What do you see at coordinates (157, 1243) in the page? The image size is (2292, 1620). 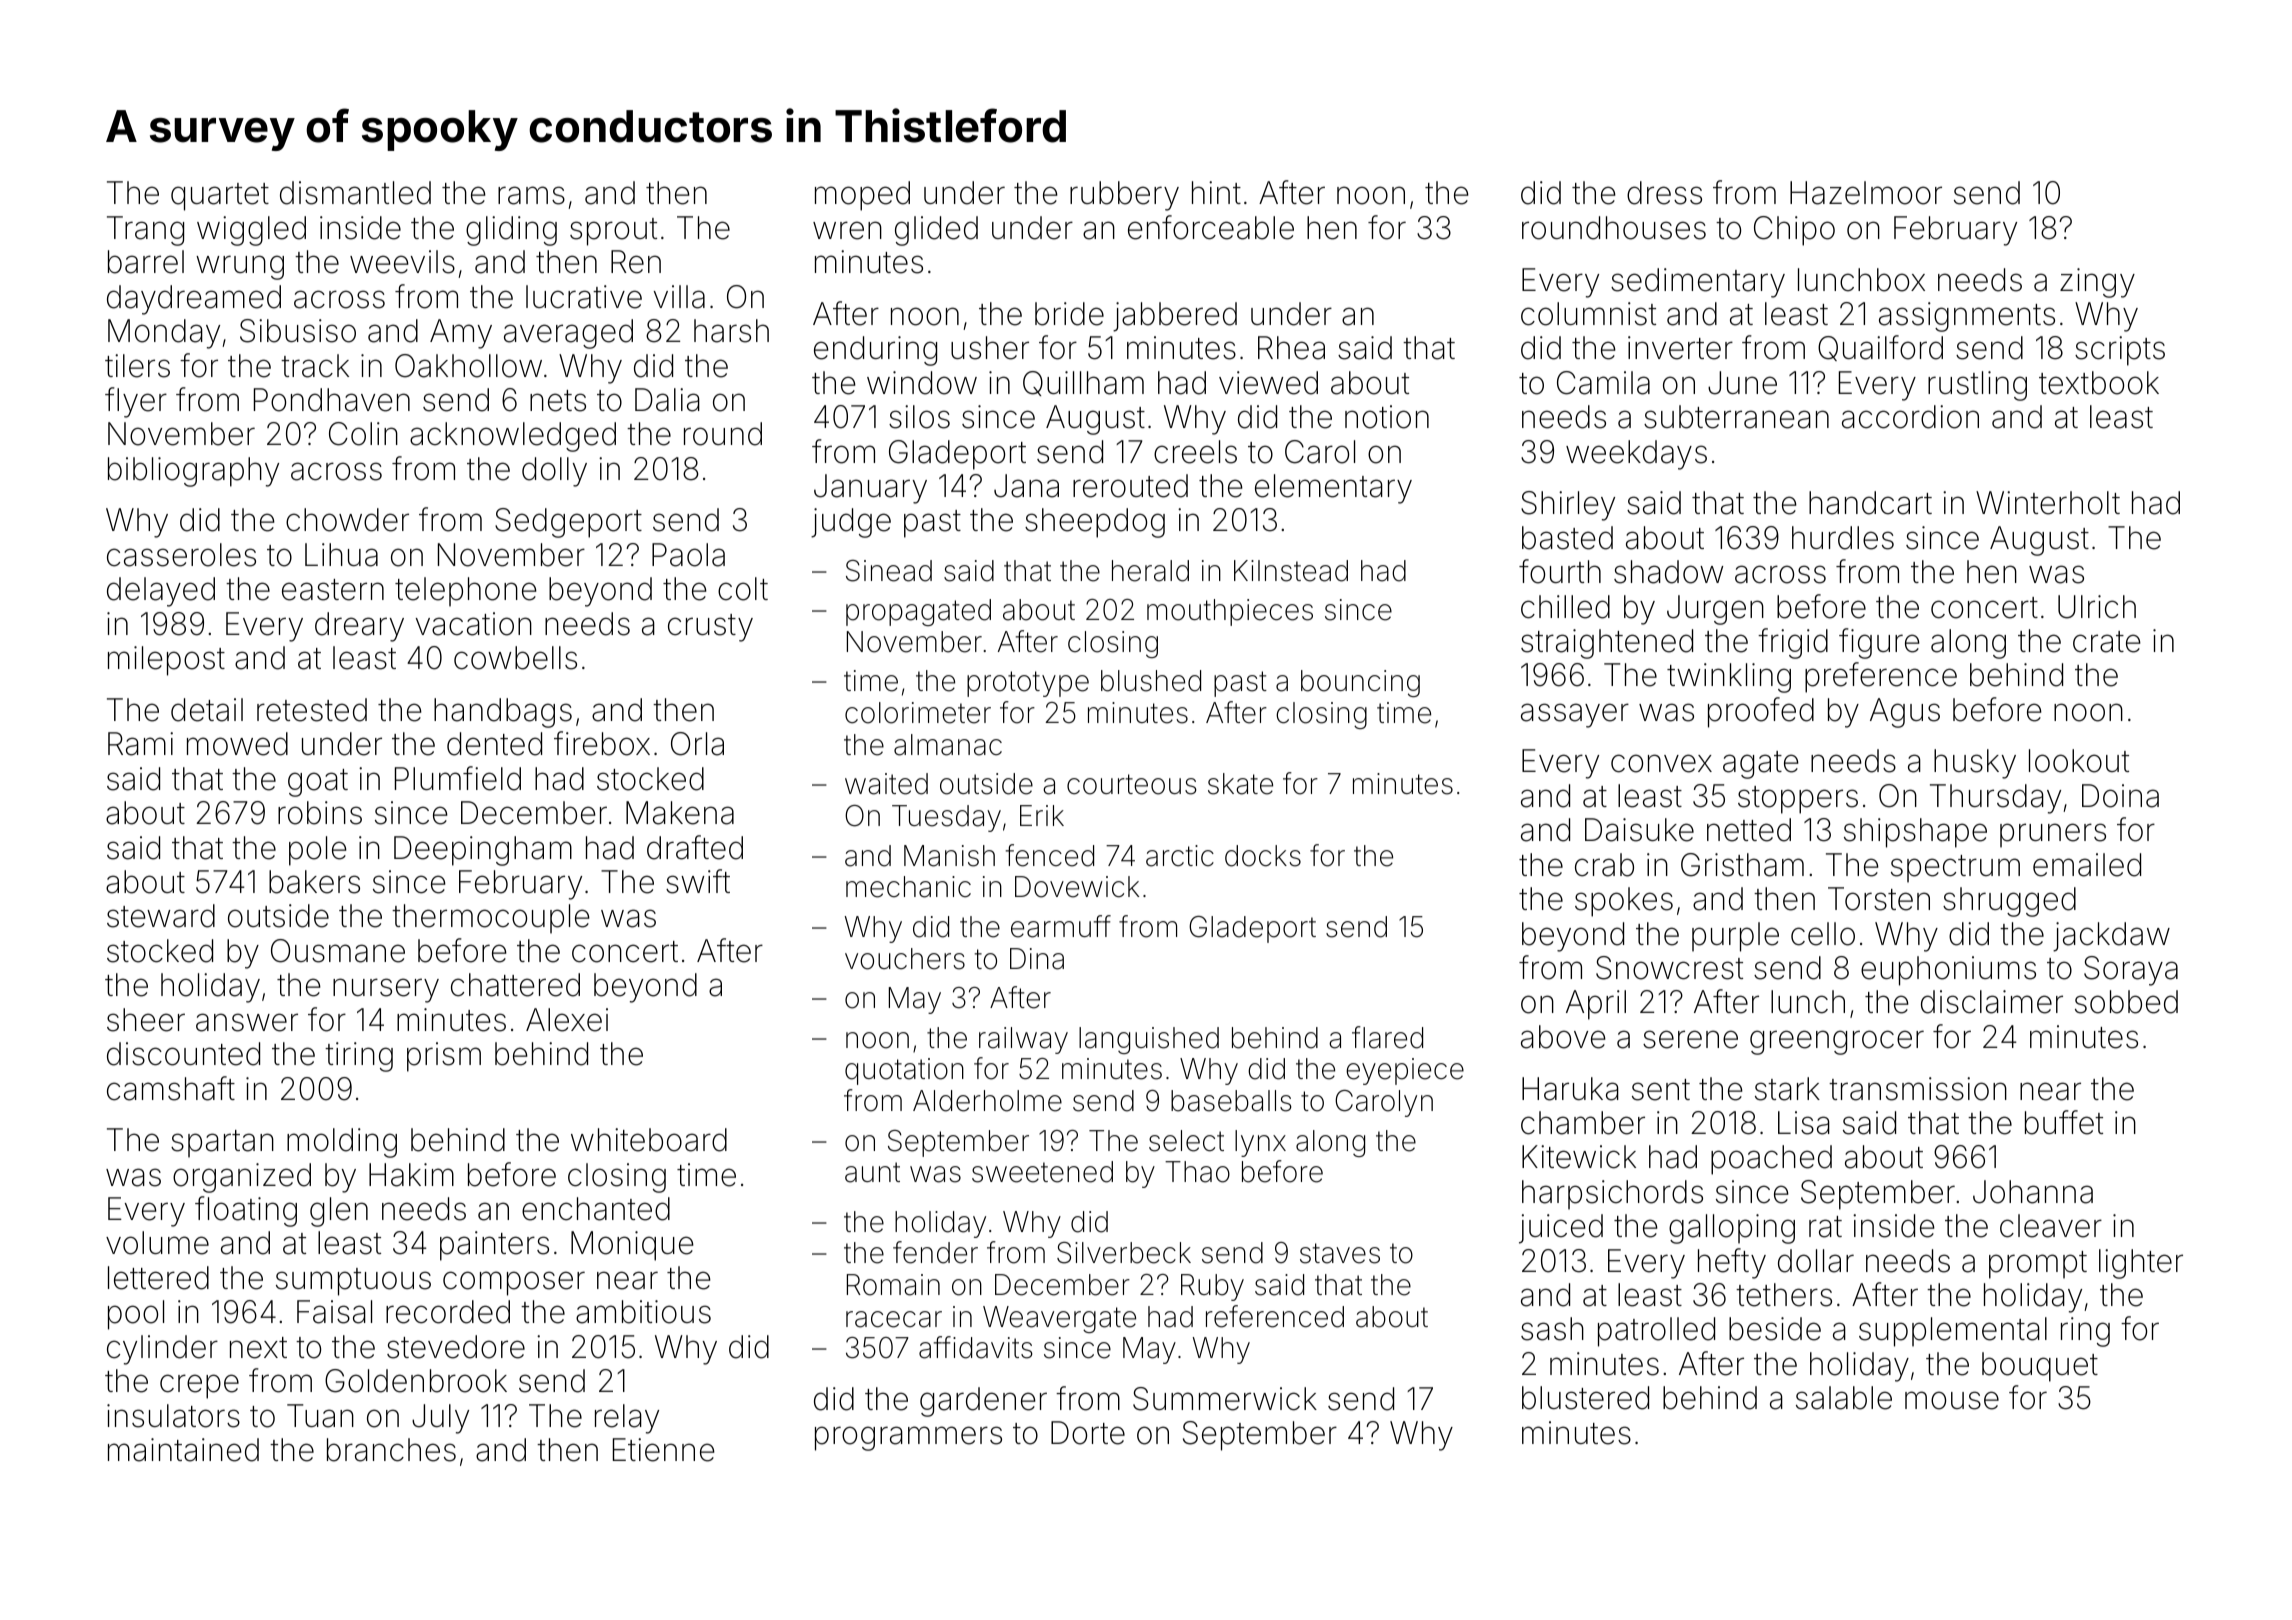 I see `volume` at bounding box center [157, 1243].
